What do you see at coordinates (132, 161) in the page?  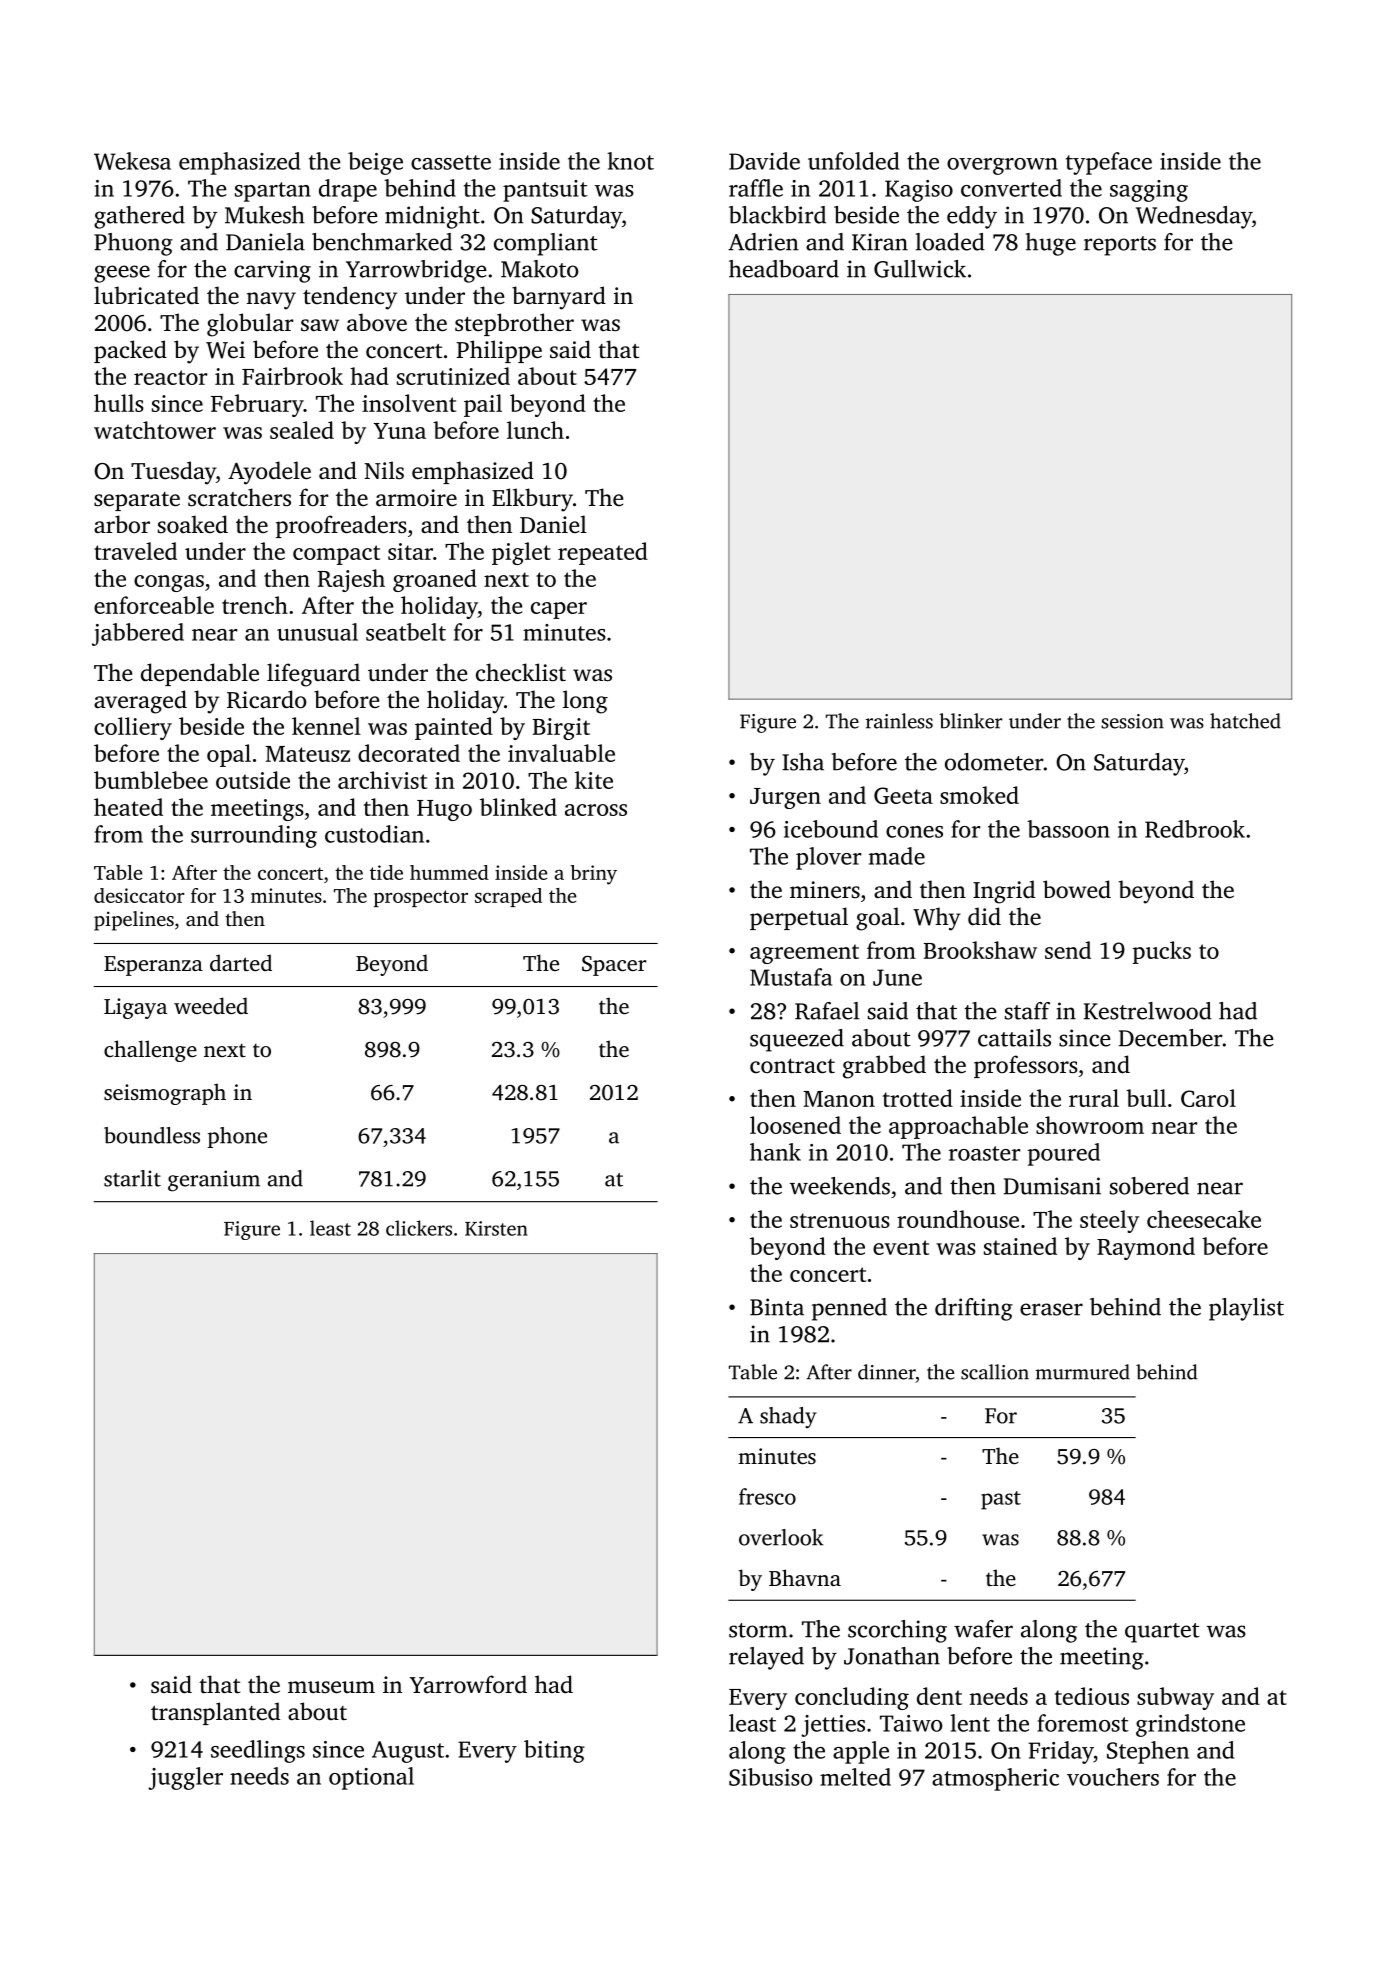 I see `Wekesa` at bounding box center [132, 161].
